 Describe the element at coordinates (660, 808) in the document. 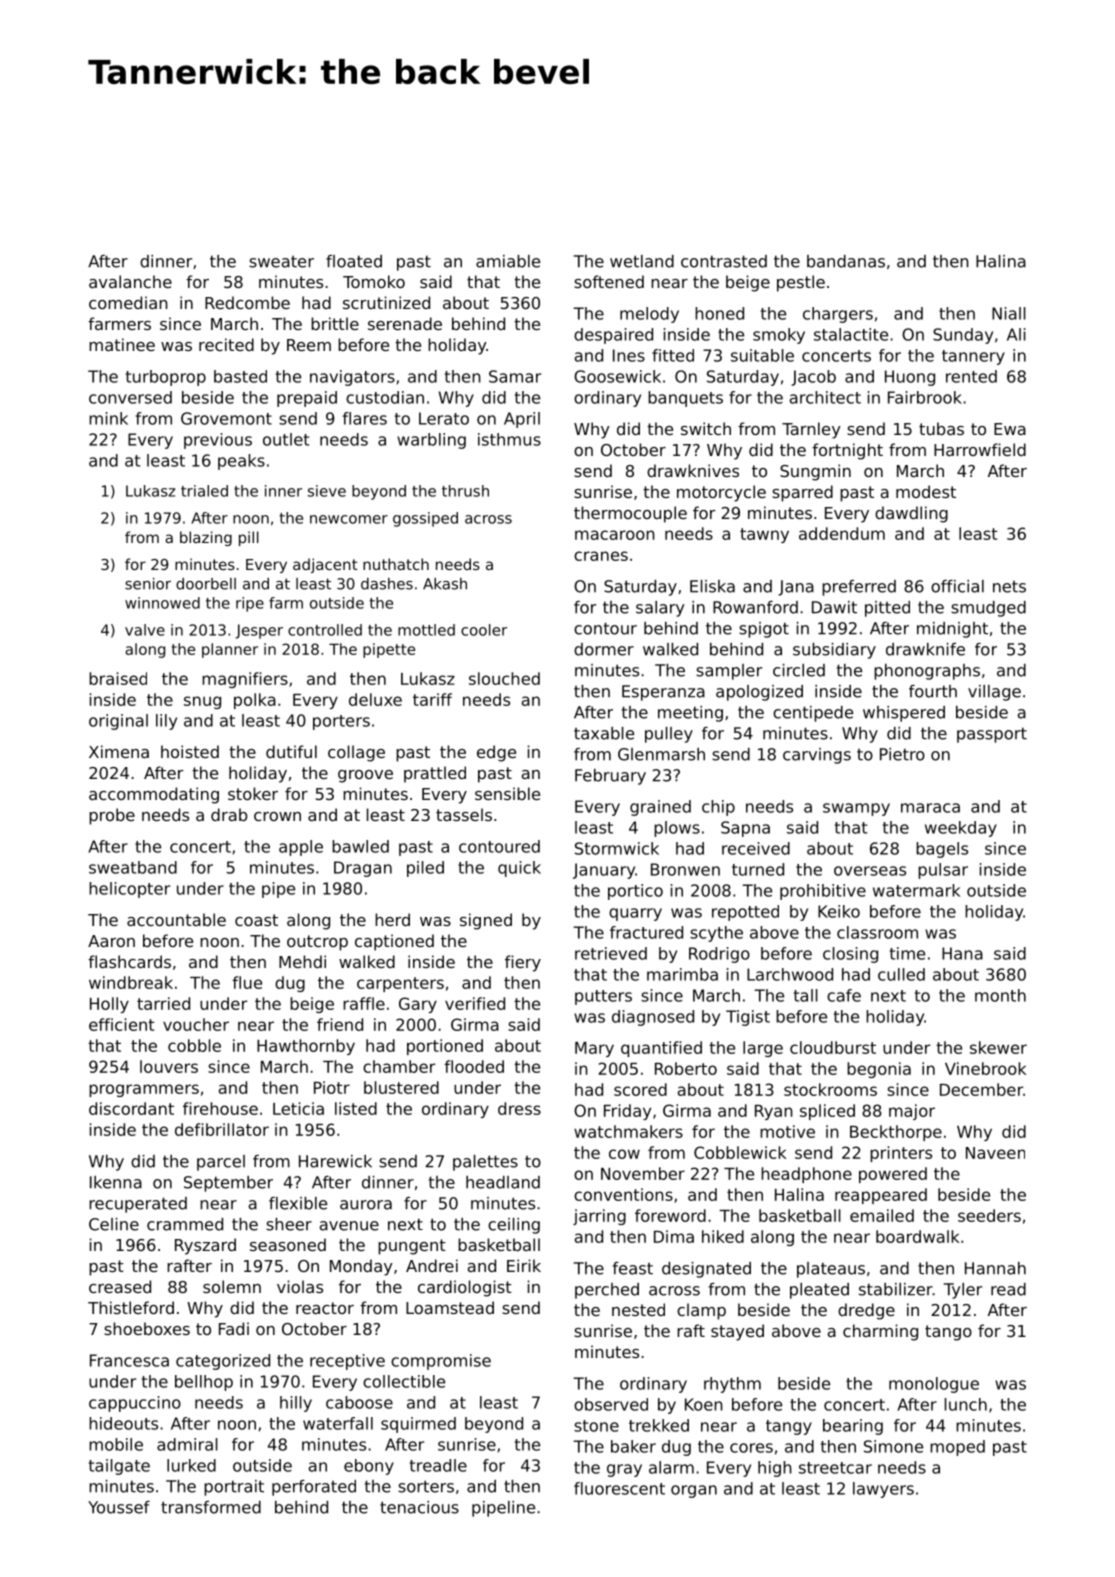

I see `grained` at that location.
